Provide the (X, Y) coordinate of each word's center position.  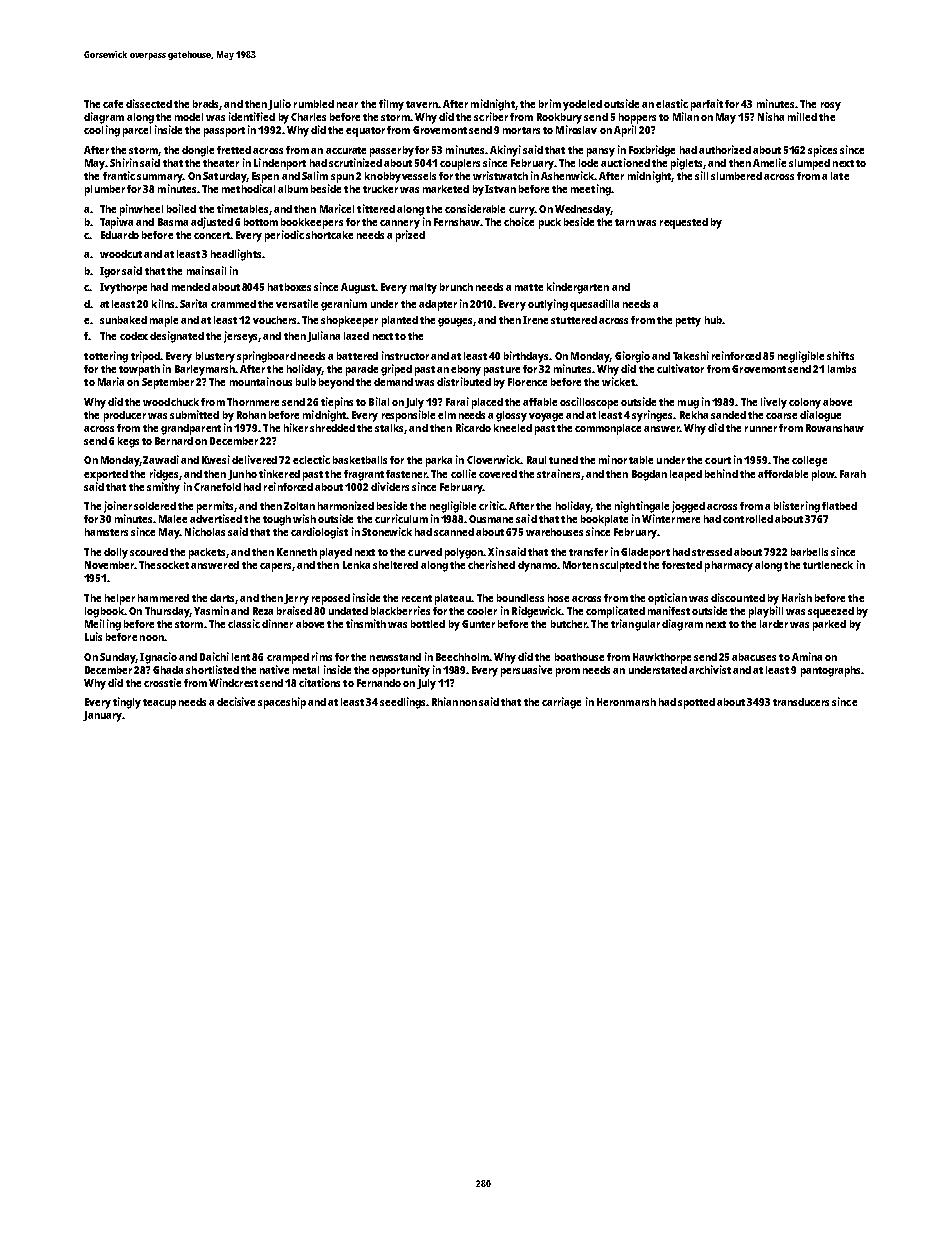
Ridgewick (537, 612)
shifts (840, 355)
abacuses (754, 657)
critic (491, 505)
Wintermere (671, 518)
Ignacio (158, 658)
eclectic (311, 459)
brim (550, 103)
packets (207, 553)
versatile (297, 303)
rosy (831, 106)
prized (410, 236)
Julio (279, 104)
